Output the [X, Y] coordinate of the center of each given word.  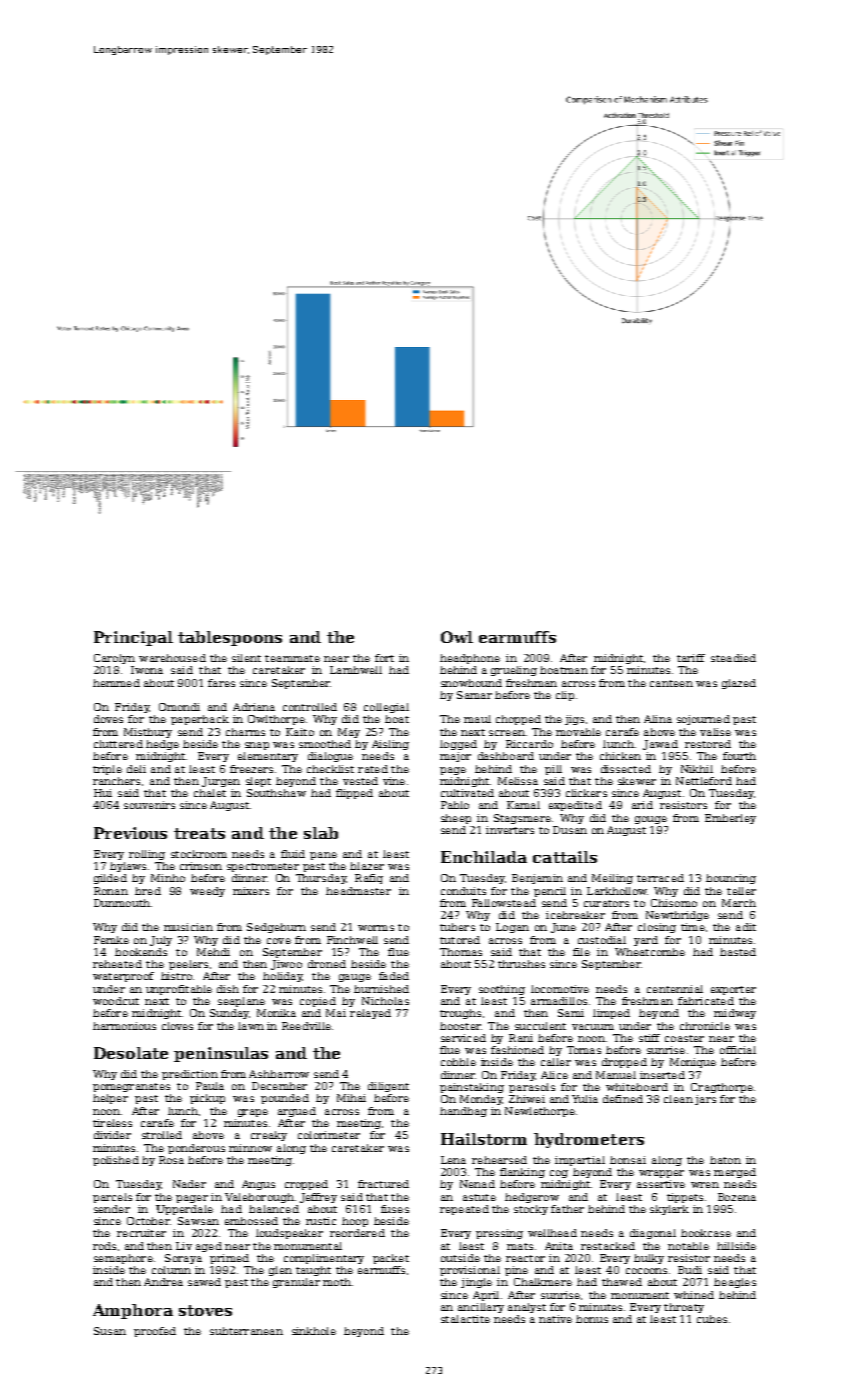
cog [559, 1174]
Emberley [730, 819]
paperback [200, 720]
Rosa [171, 1160]
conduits [463, 891]
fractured [383, 1184]
